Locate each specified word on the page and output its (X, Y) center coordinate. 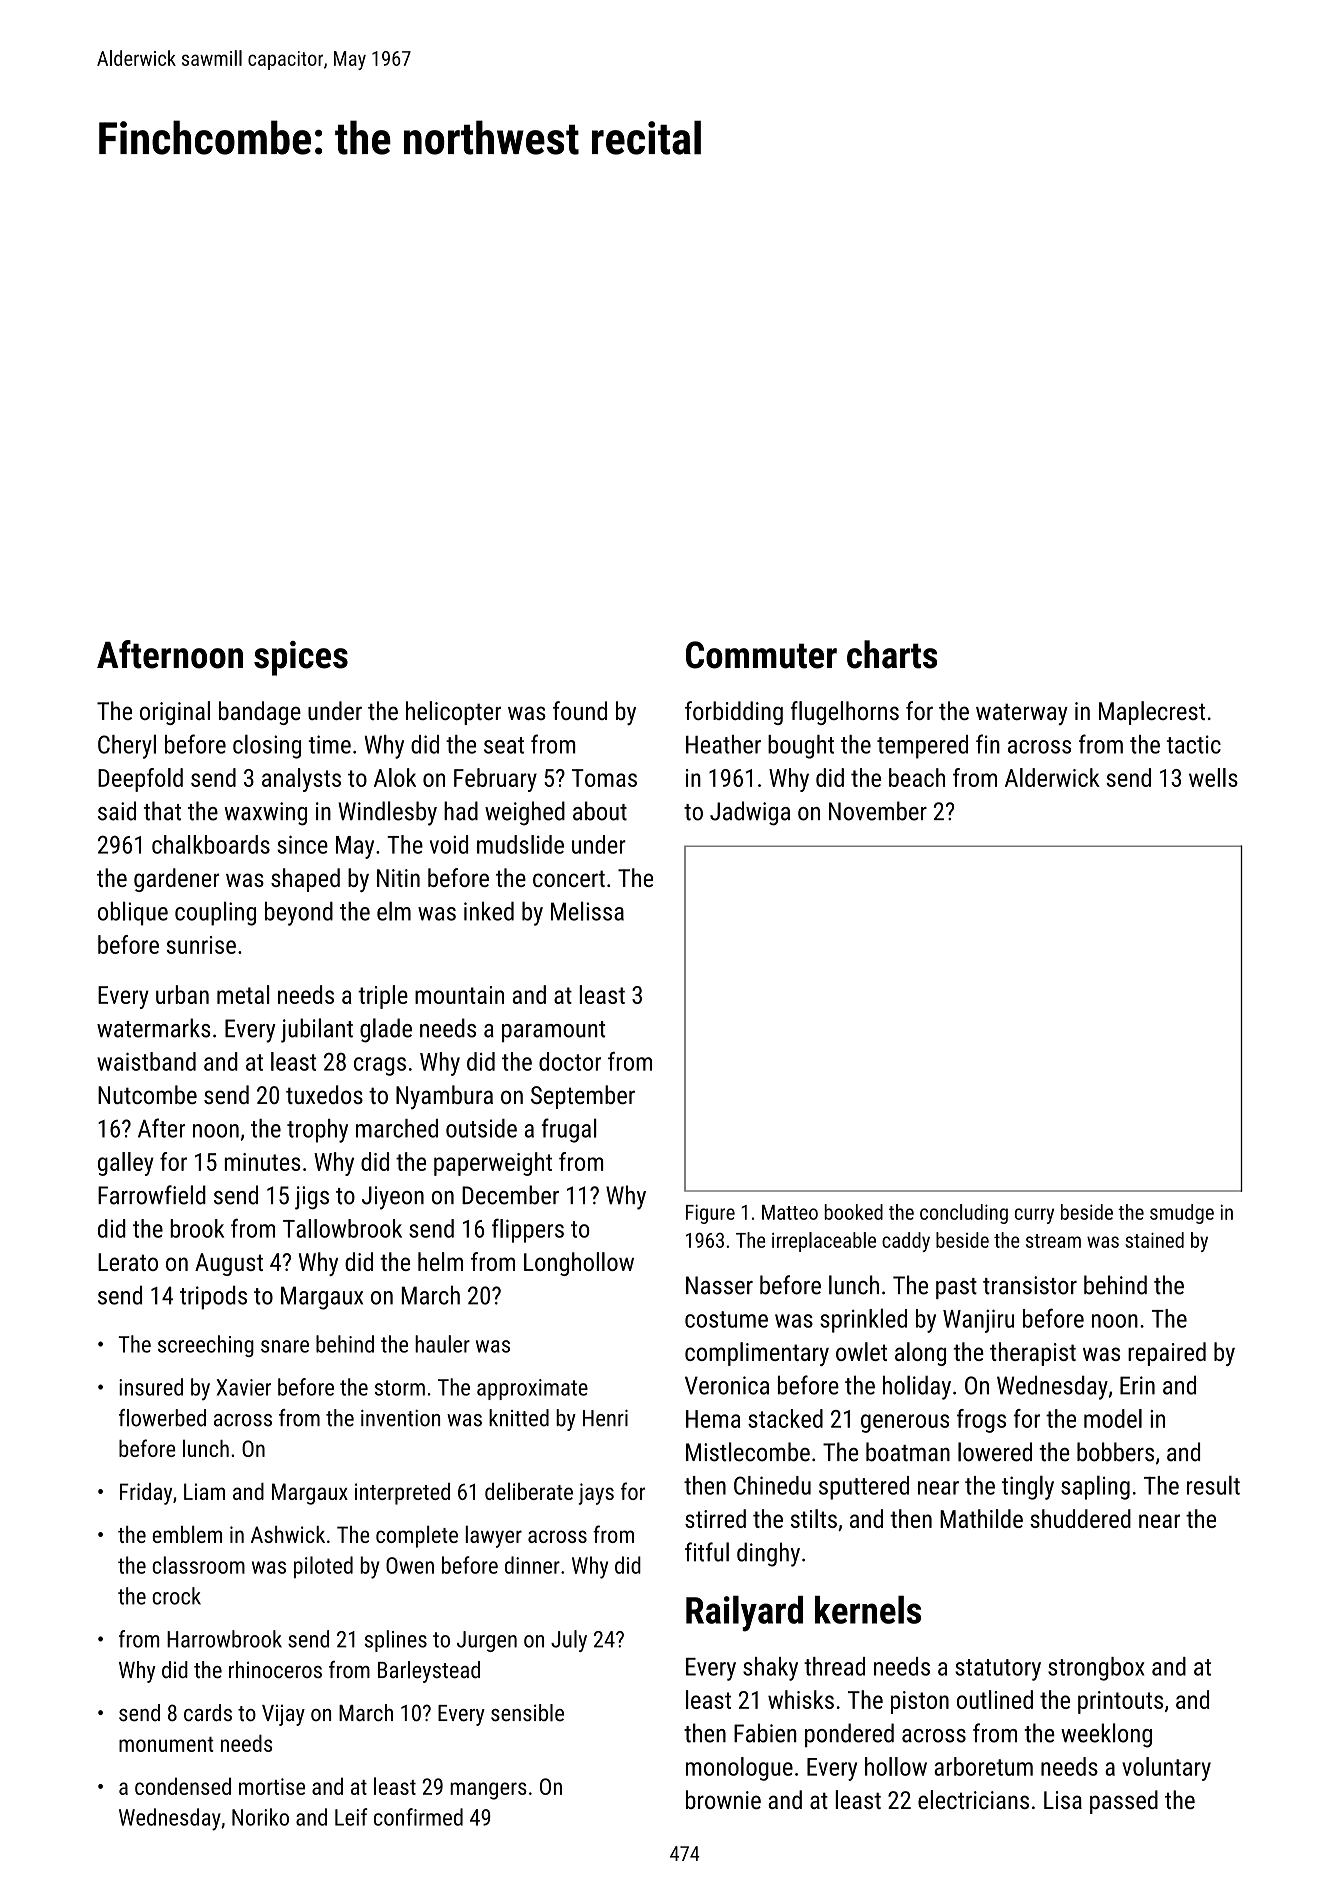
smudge (1182, 1214)
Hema (713, 1419)
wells (1213, 777)
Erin (1137, 1385)
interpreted (402, 1494)
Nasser (719, 1285)
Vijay (283, 1715)
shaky (770, 1669)
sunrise (201, 945)
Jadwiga (750, 813)
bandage (260, 713)
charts (892, 654)
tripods (213, 1298)
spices (301, 658)
